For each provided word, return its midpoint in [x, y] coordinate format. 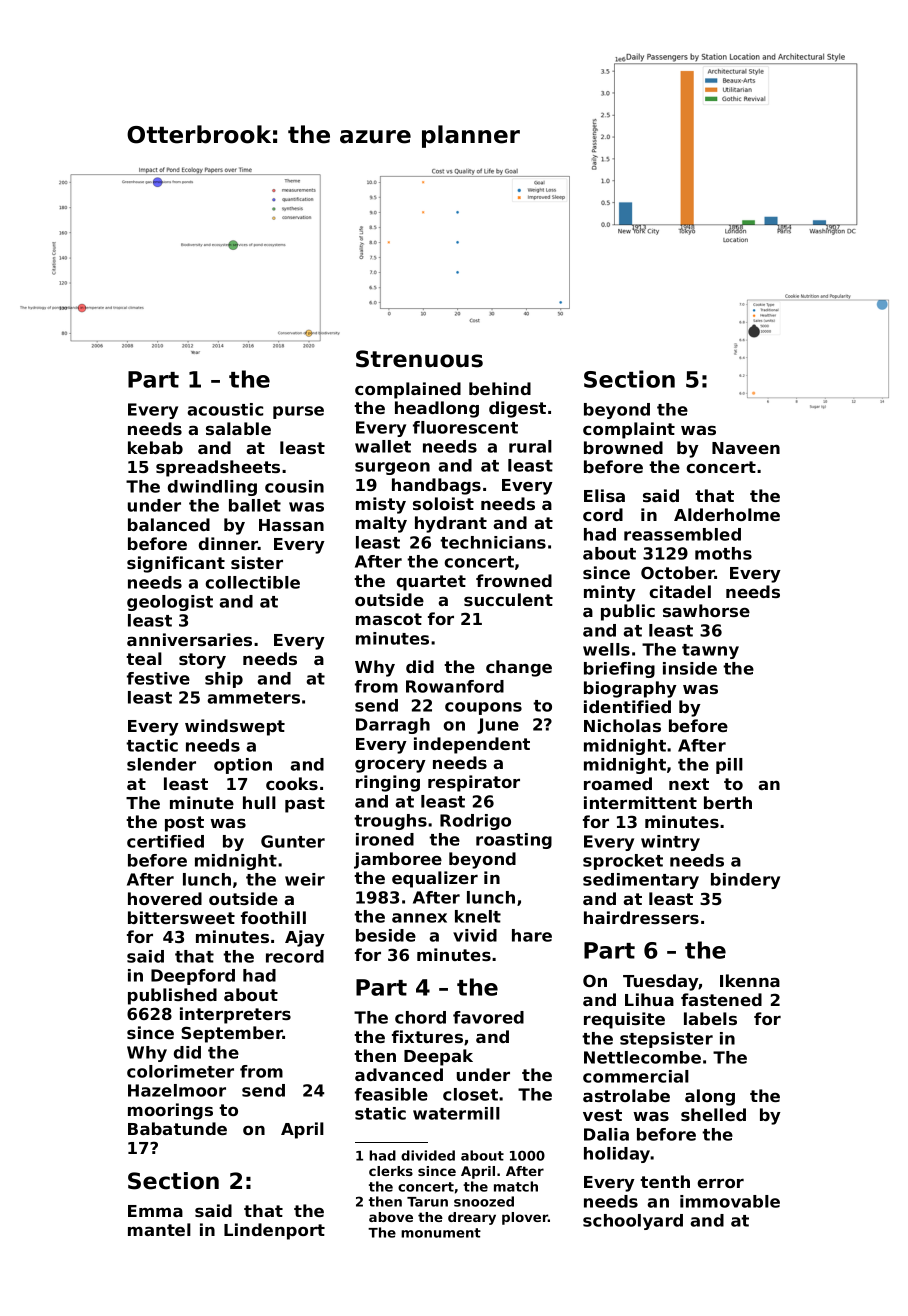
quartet [431, 583]
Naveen [746, 448]
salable [238, 428]
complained [408, 390]
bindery [745, 881]
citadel [680, 591]
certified [165, 841]
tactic [152, 745]
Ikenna [750, 980]
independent [472, 745]
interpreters [235, 1015]
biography [630, 689]
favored [488, 1017]
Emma [155, 1211]
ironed [385, 839]
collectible [252, 582]
